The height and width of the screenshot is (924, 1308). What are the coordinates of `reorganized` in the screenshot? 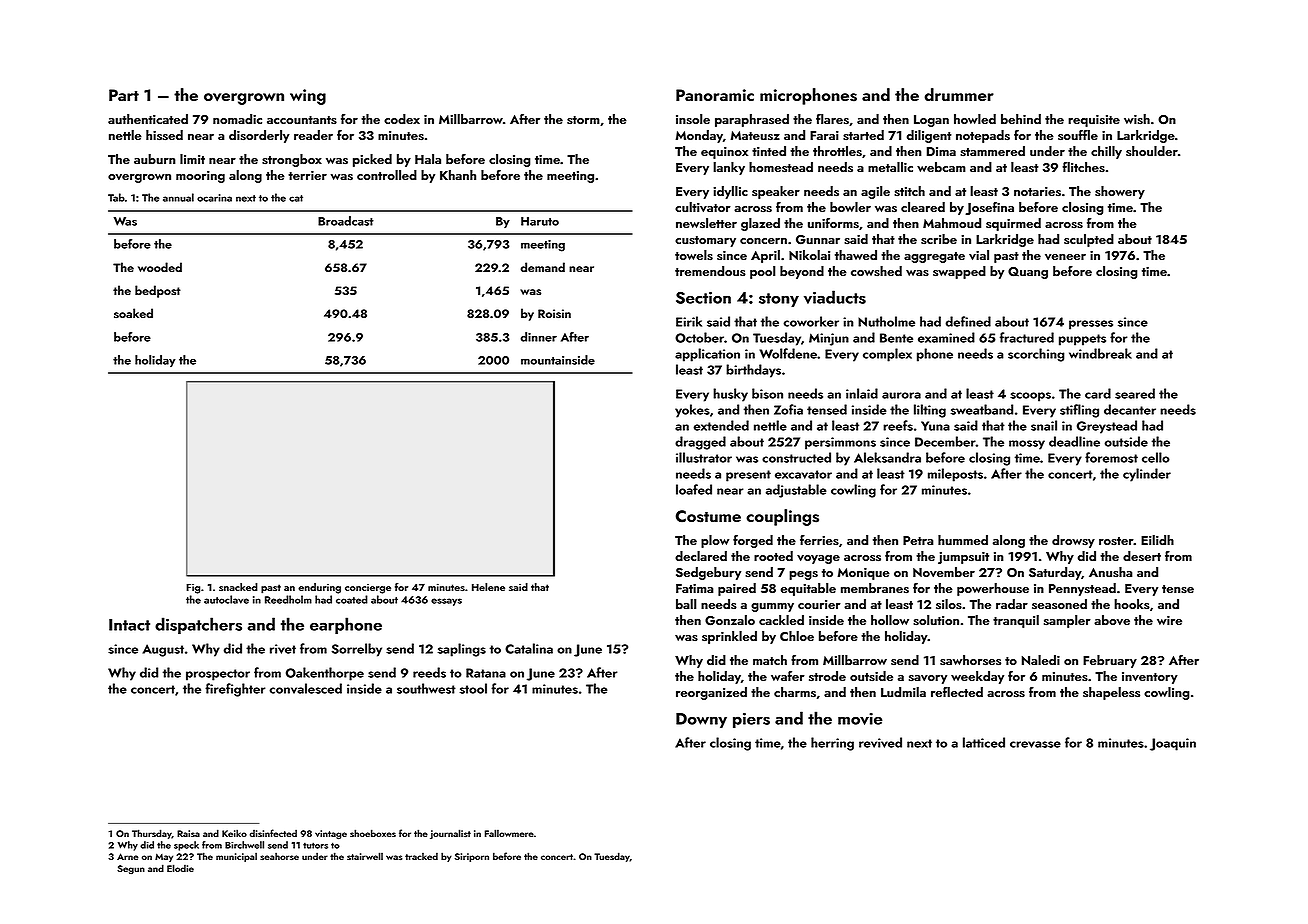 It's located at (711, 693).
